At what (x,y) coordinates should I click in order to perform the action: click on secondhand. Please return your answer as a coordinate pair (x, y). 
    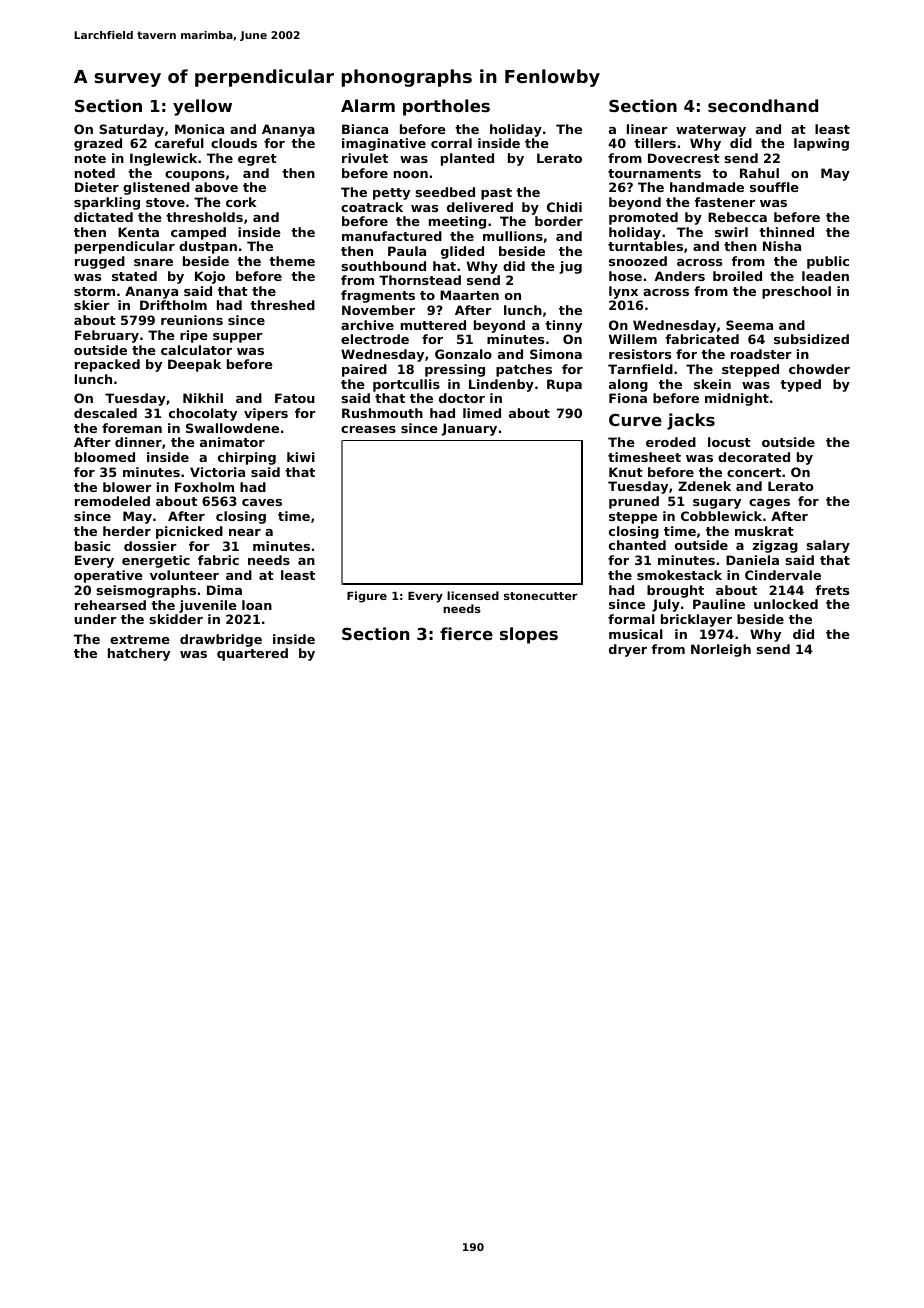
    Looking at the image, I should click on (763, 105).
